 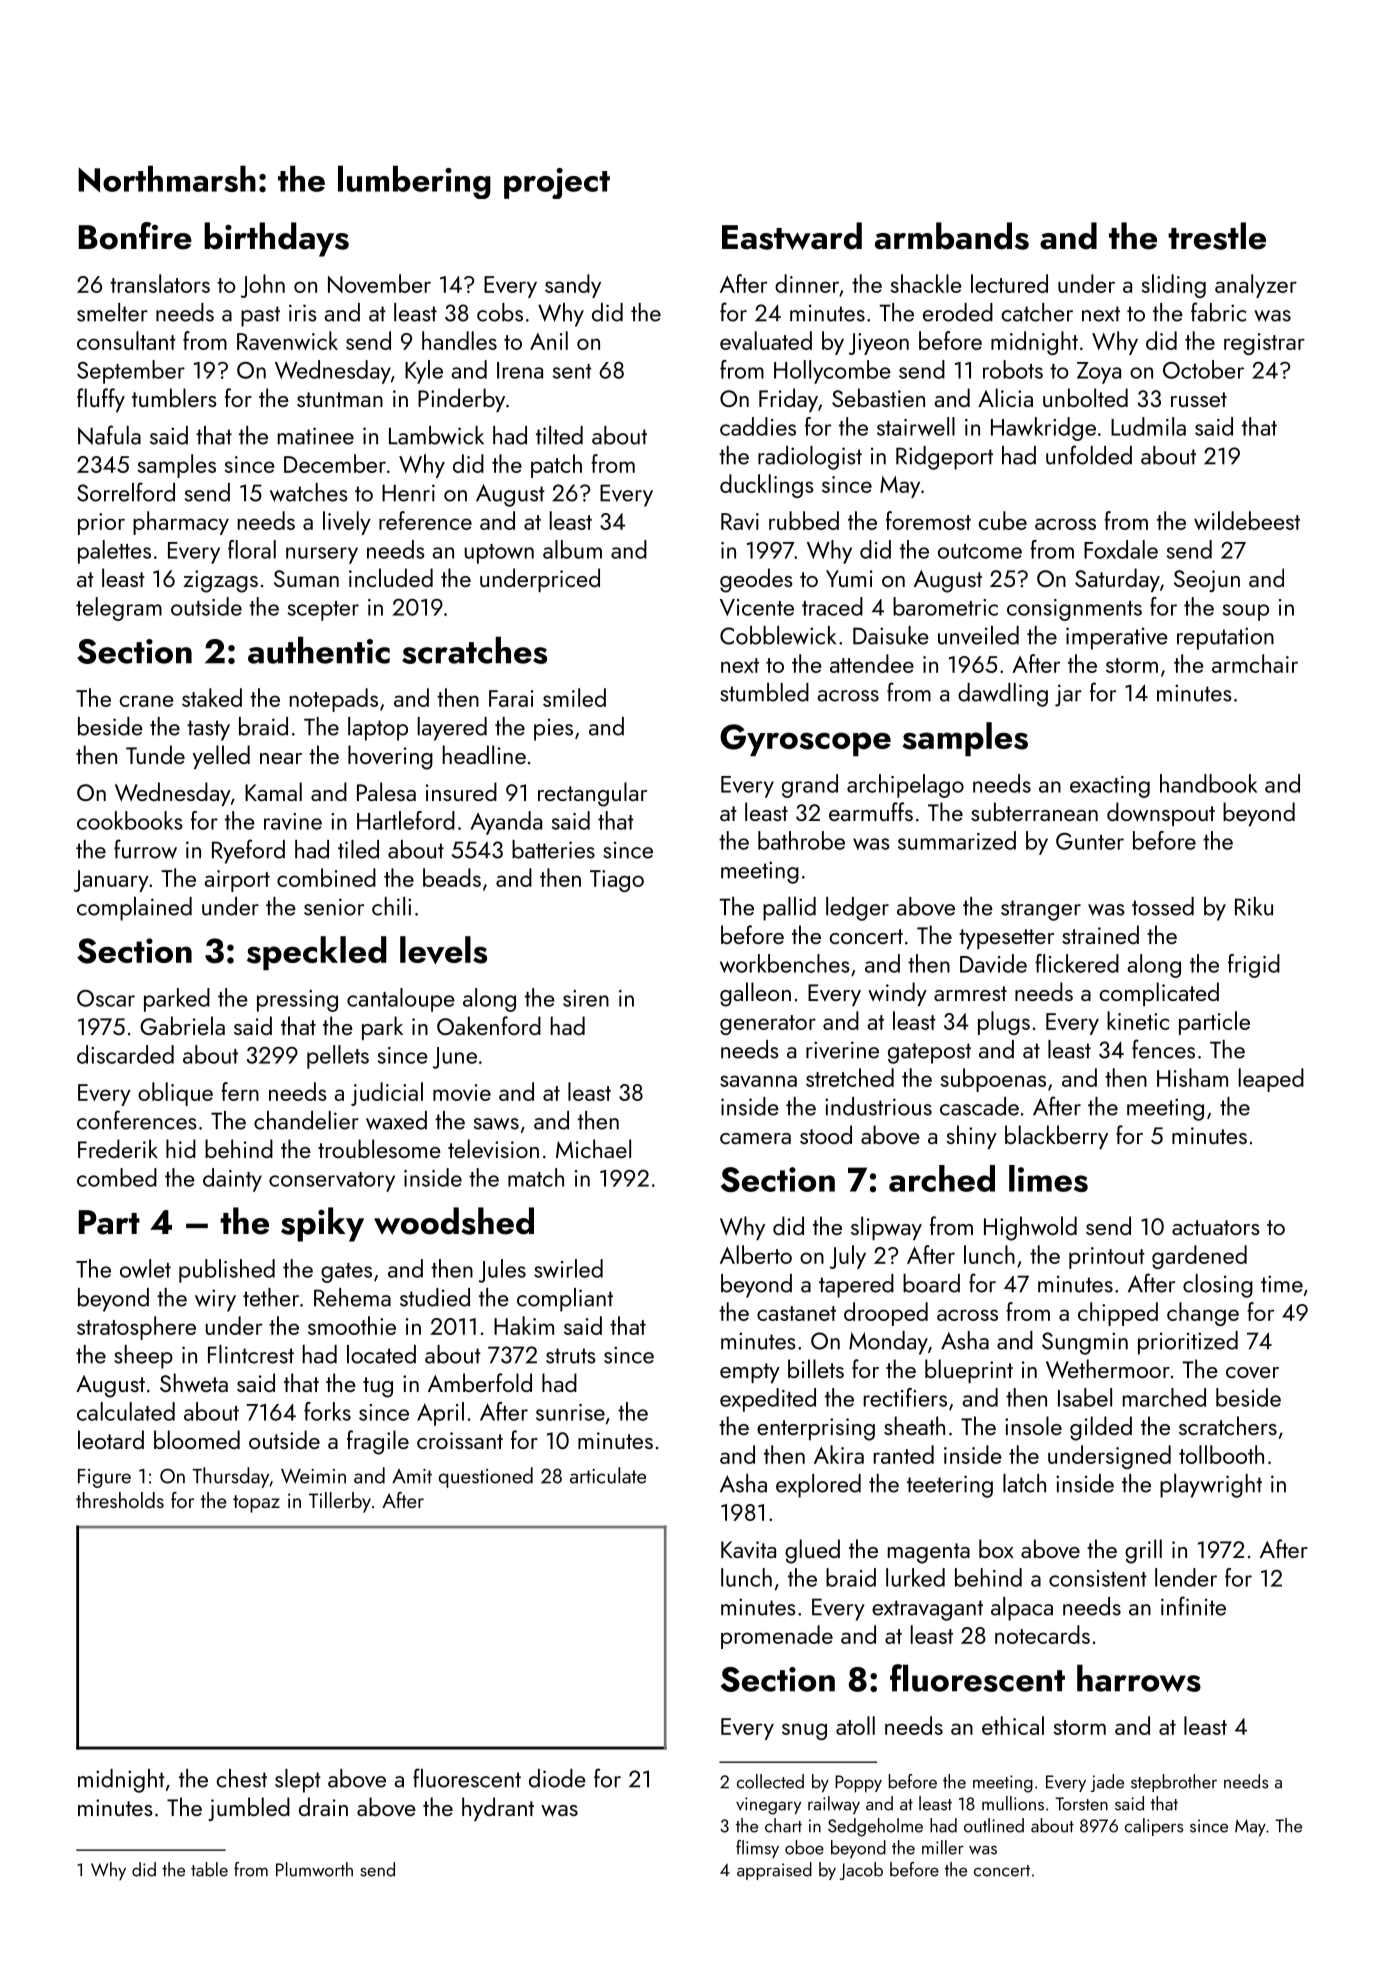 I want to click on table, so click(x=209, y=1869).
